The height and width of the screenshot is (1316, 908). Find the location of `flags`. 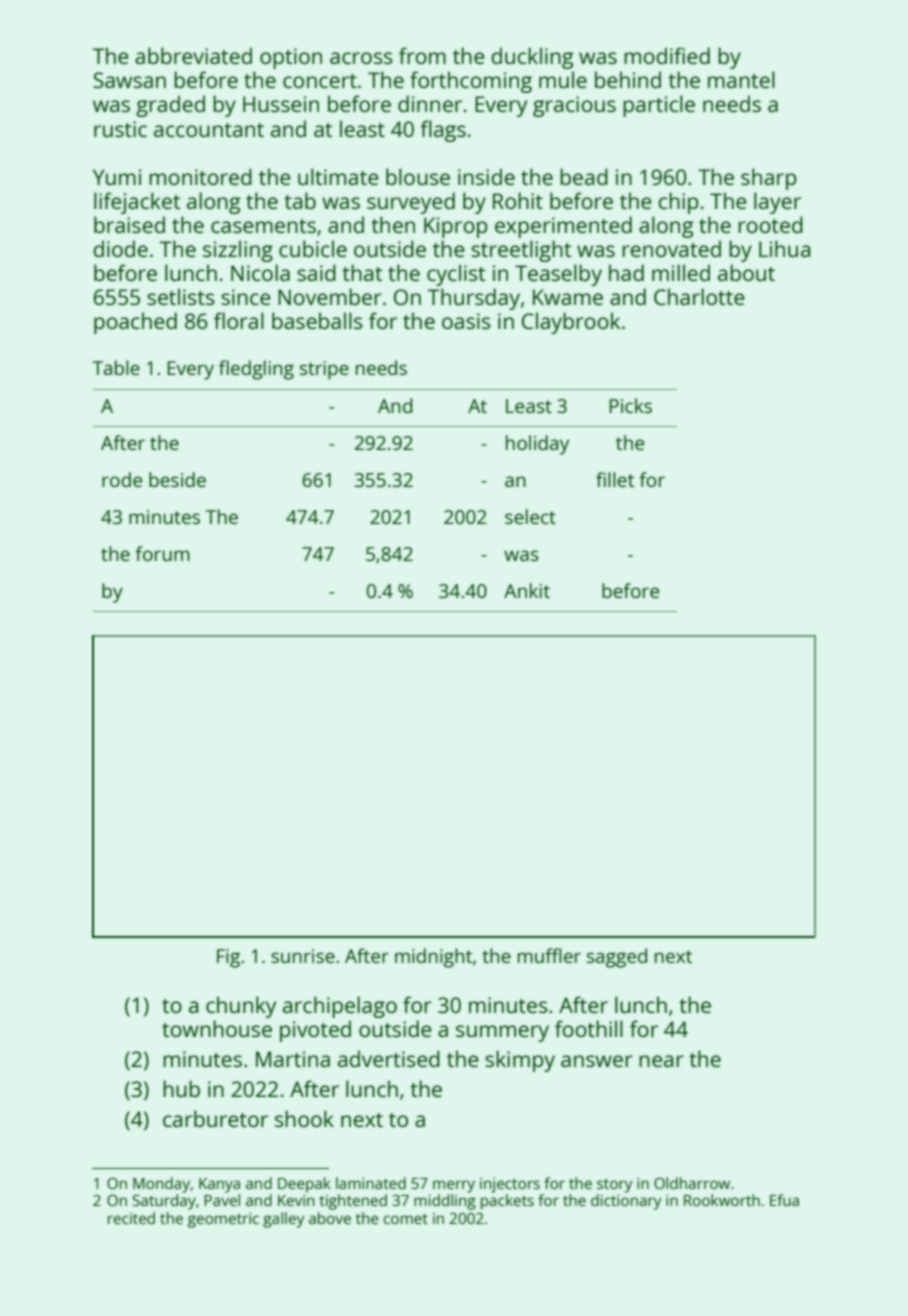

flags is located at coordinates (443, 131).
